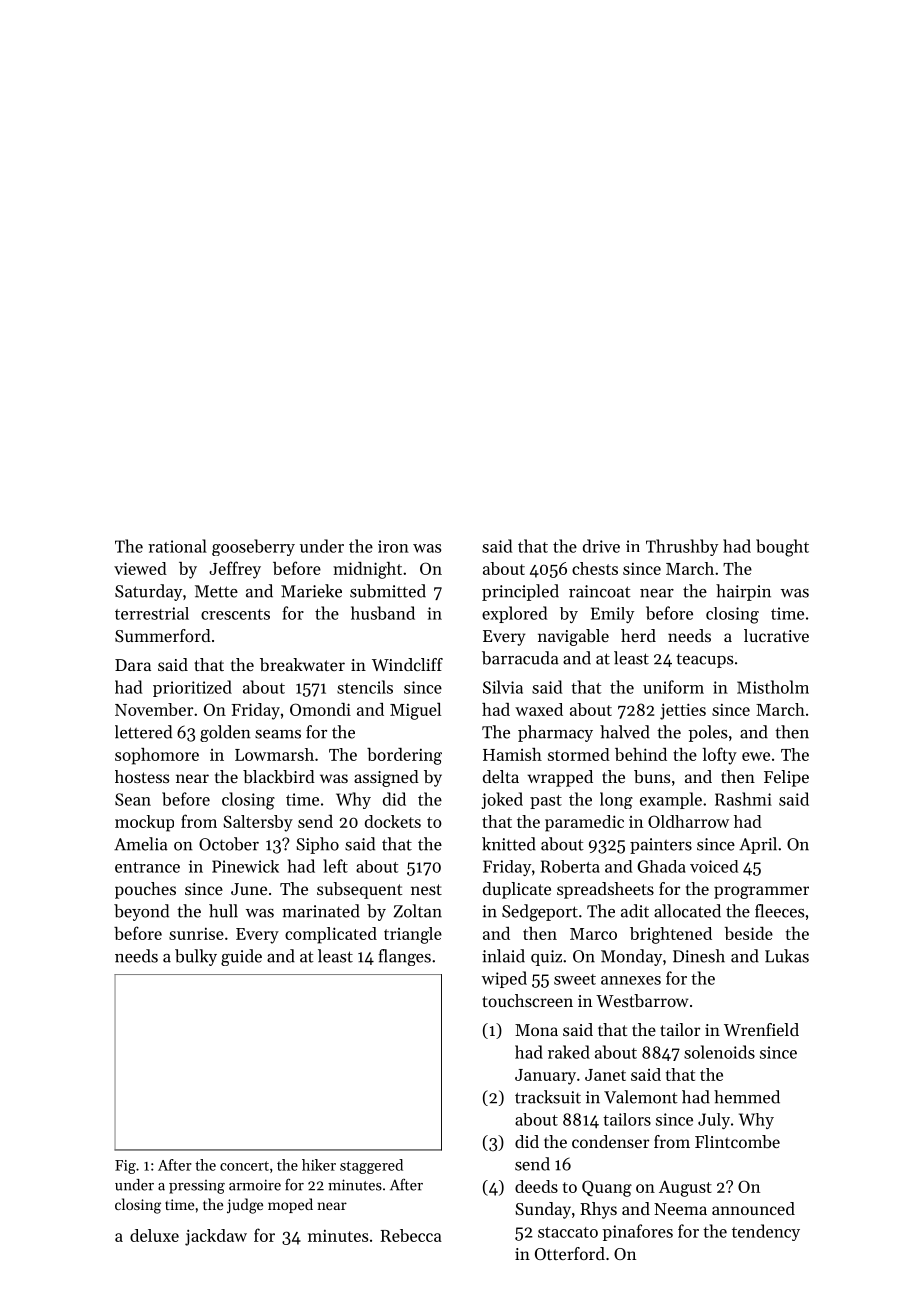 The width and height of the image is (924, 1308). I want to click on duplicate, so click(517, 890).
